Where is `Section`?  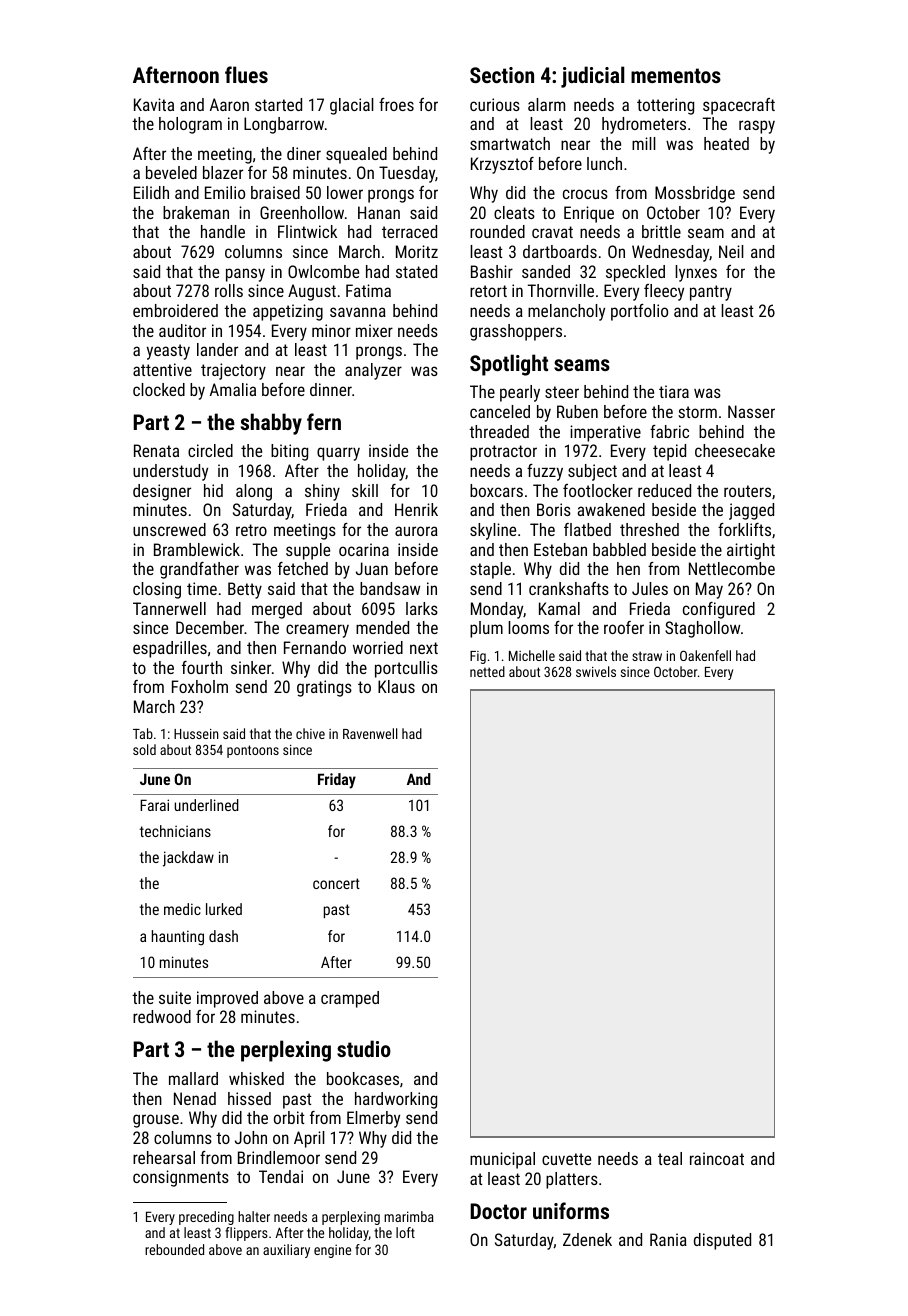
Section is located at coordinates (502, 75).
